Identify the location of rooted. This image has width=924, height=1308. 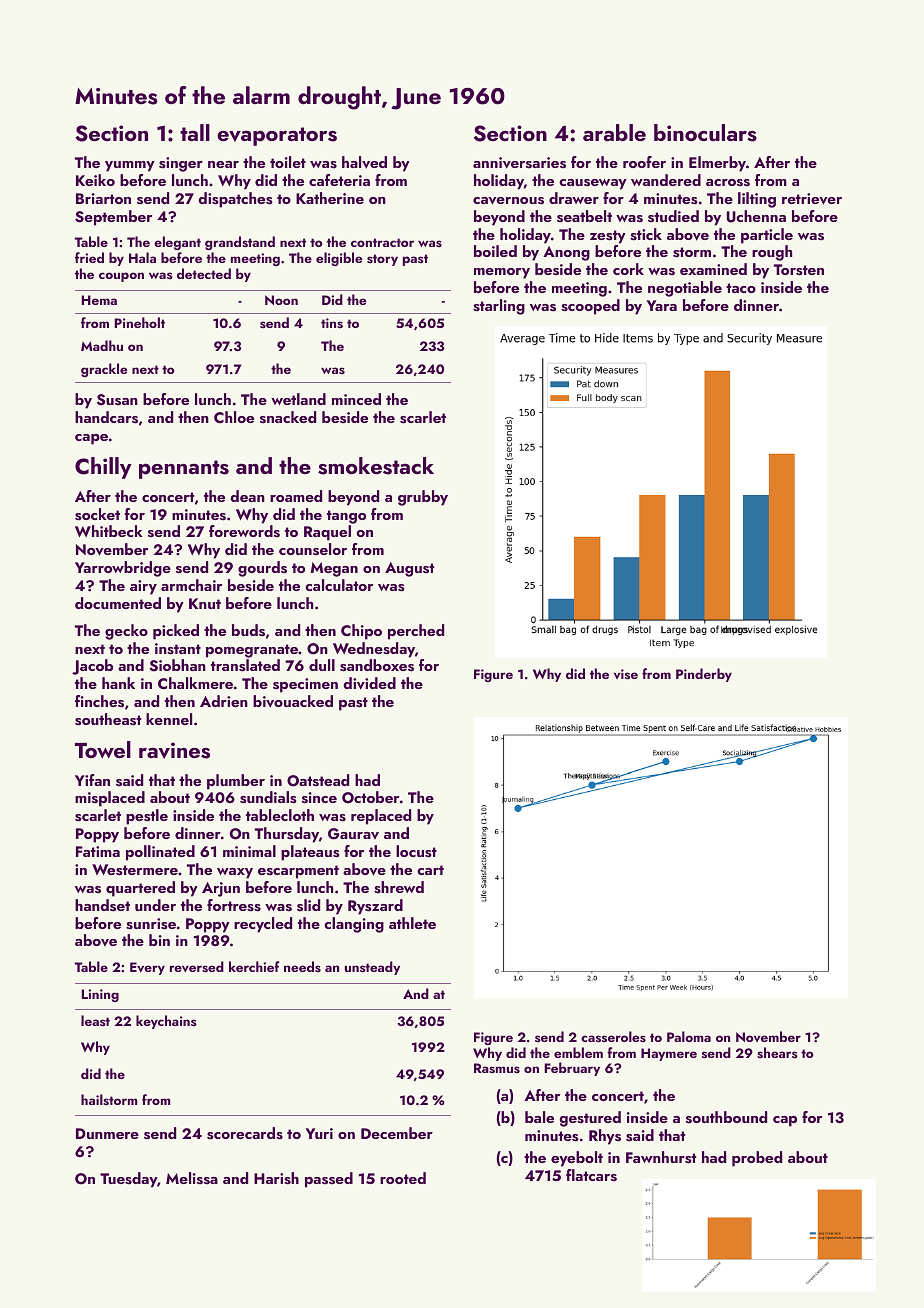
(403, 1178).
